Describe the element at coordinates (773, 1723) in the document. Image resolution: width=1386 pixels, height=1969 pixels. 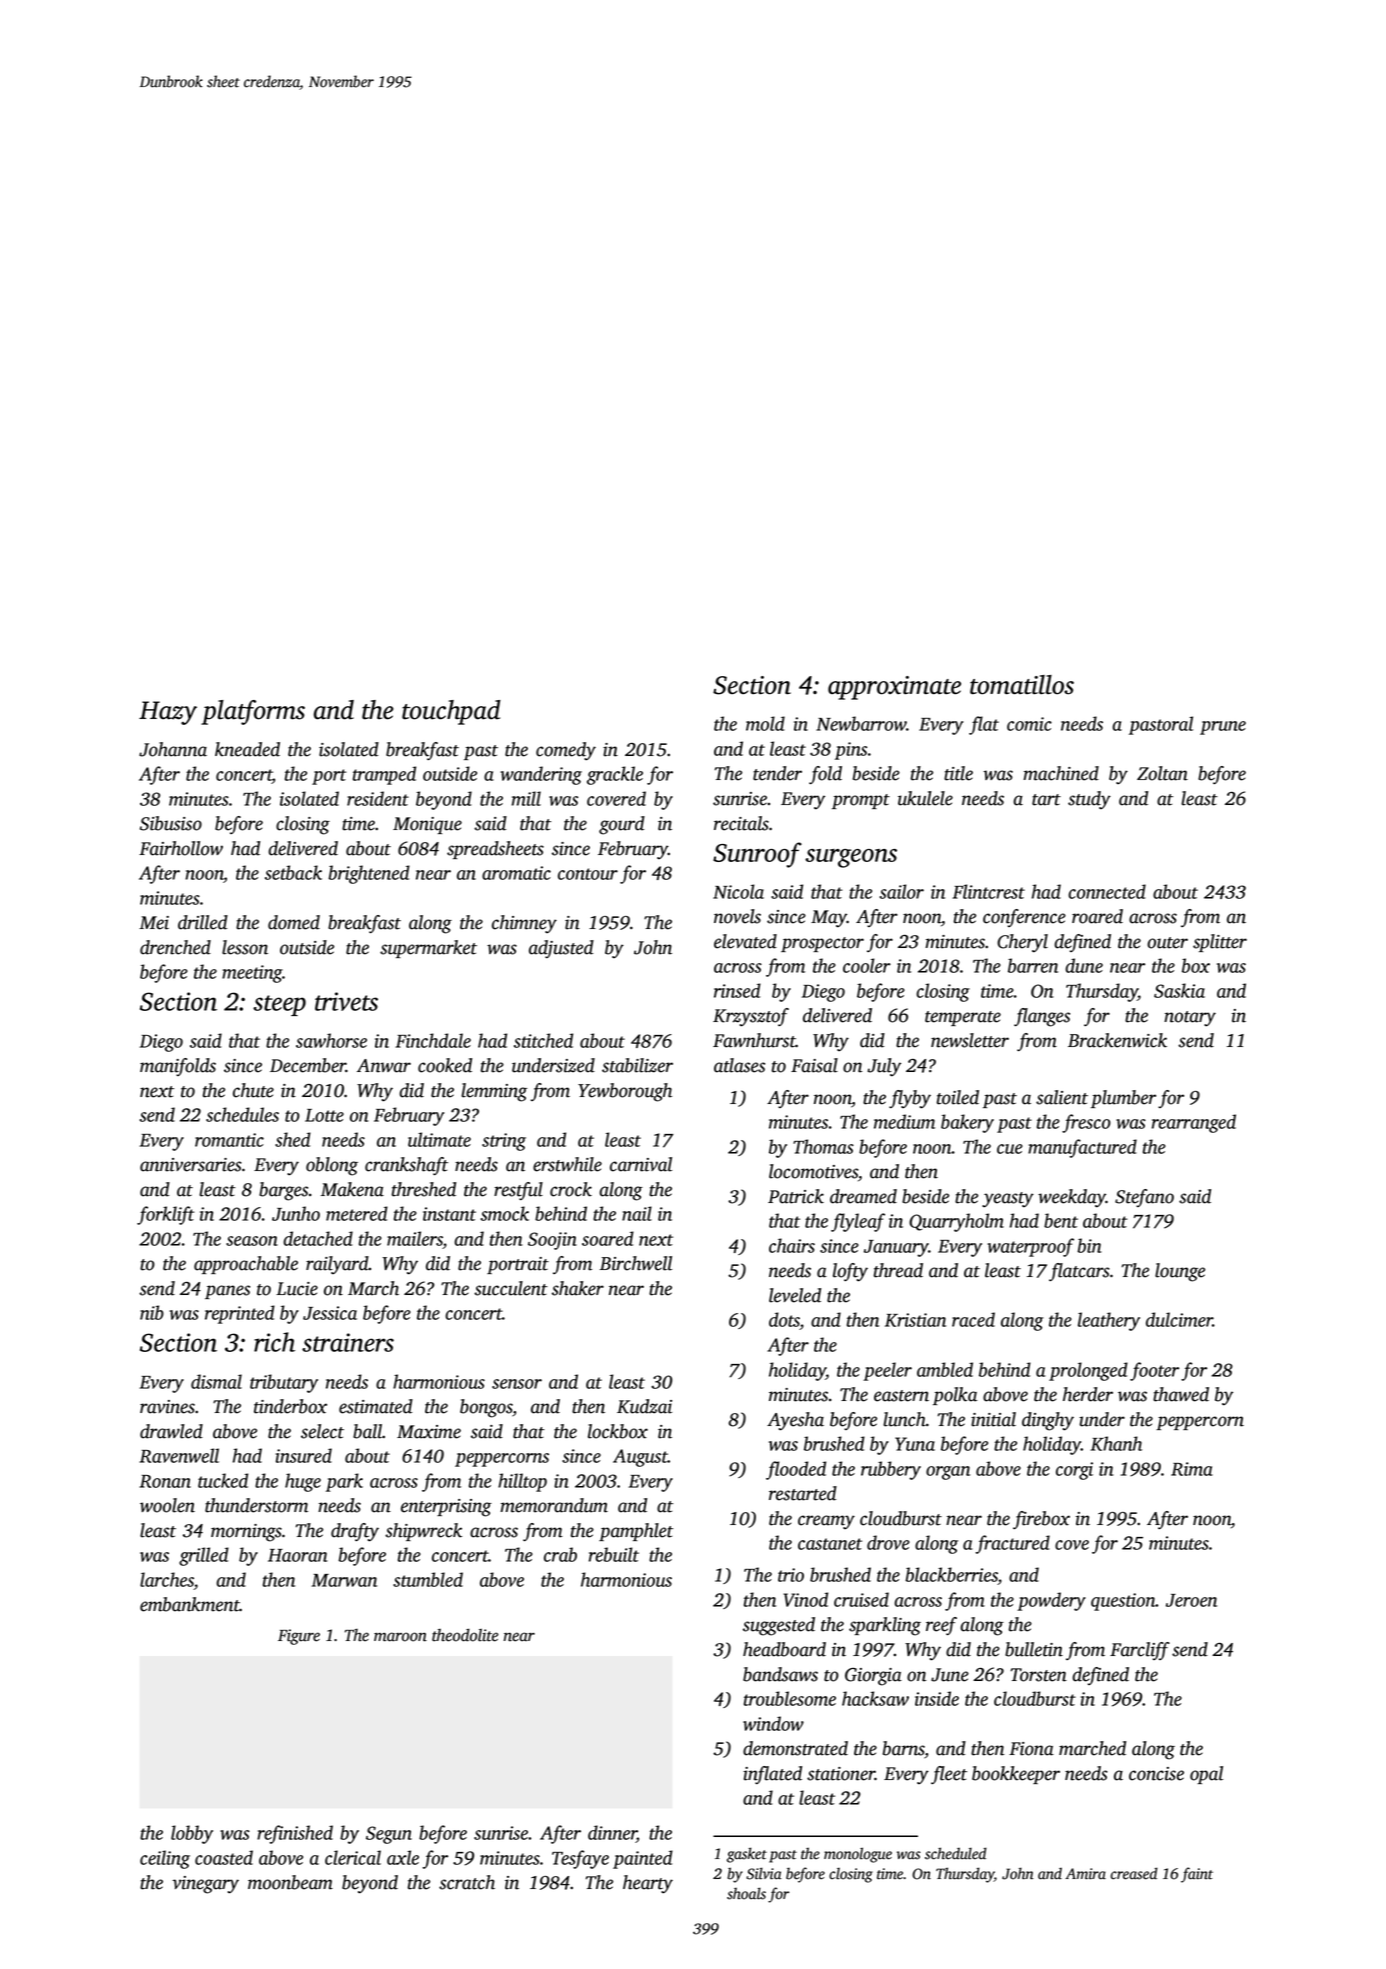
I see `window` at that location.
